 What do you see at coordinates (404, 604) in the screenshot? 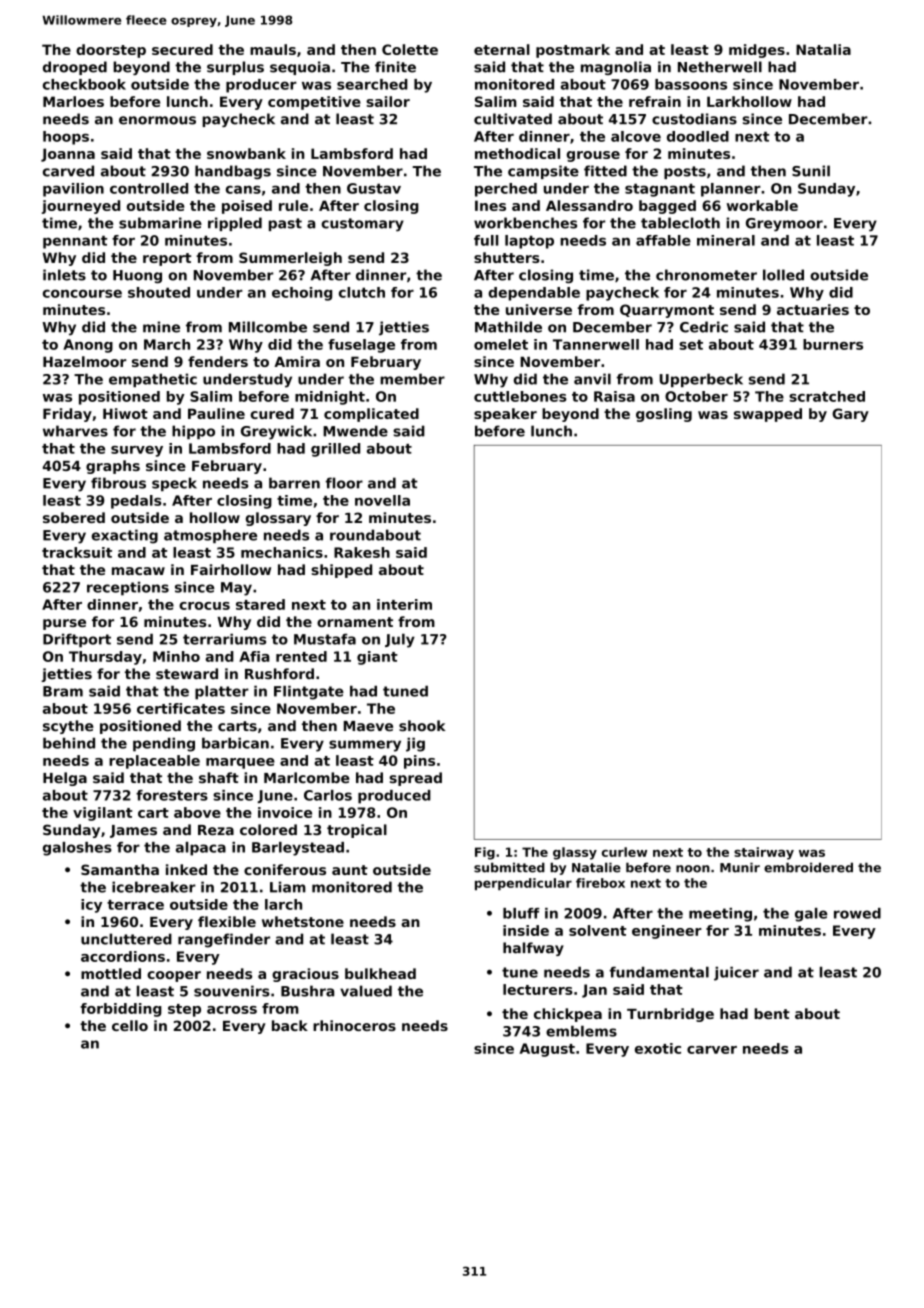
I see `interim` at bounding box center [404, 604].
